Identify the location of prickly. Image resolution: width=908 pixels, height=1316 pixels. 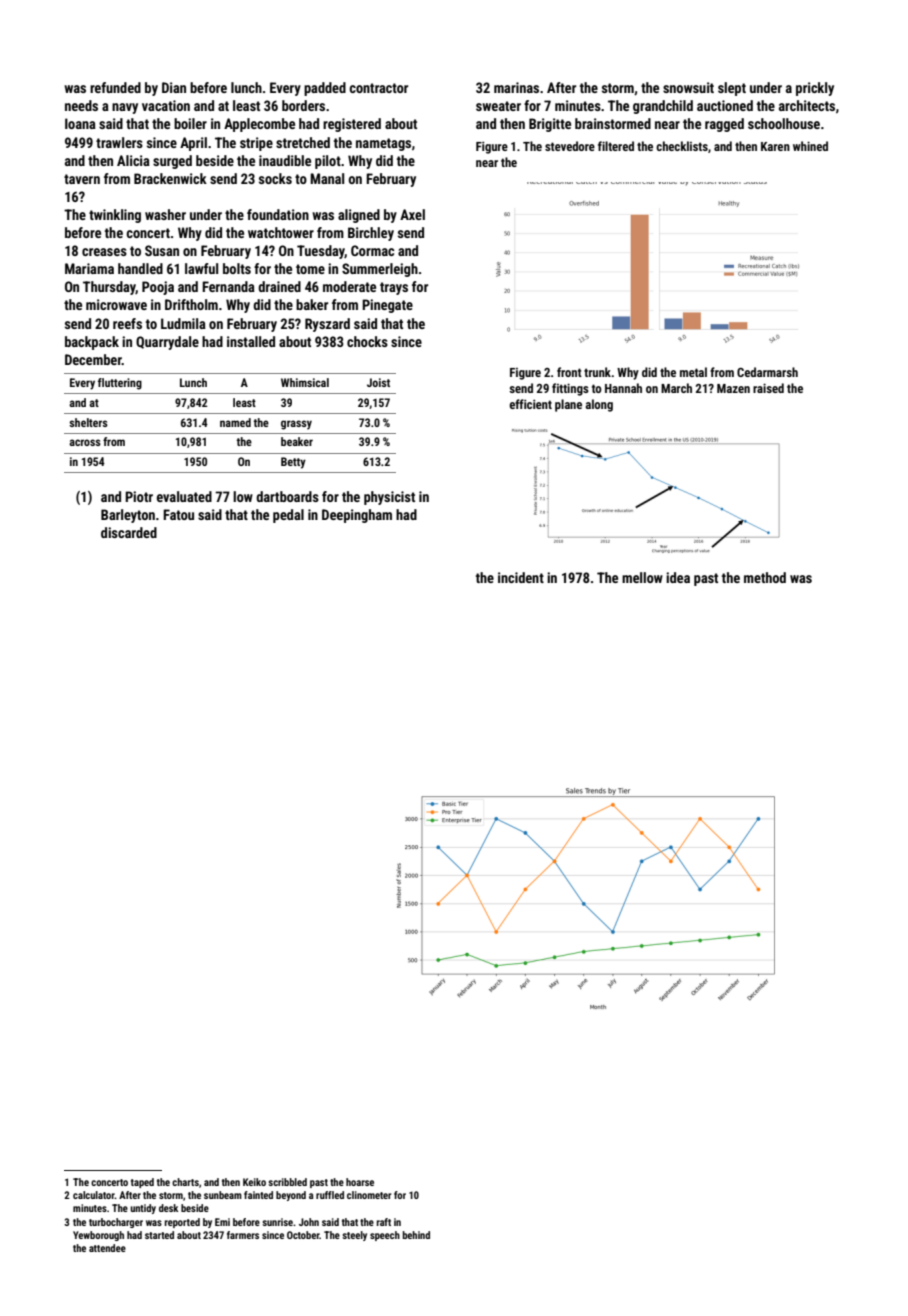
(815, 89).
